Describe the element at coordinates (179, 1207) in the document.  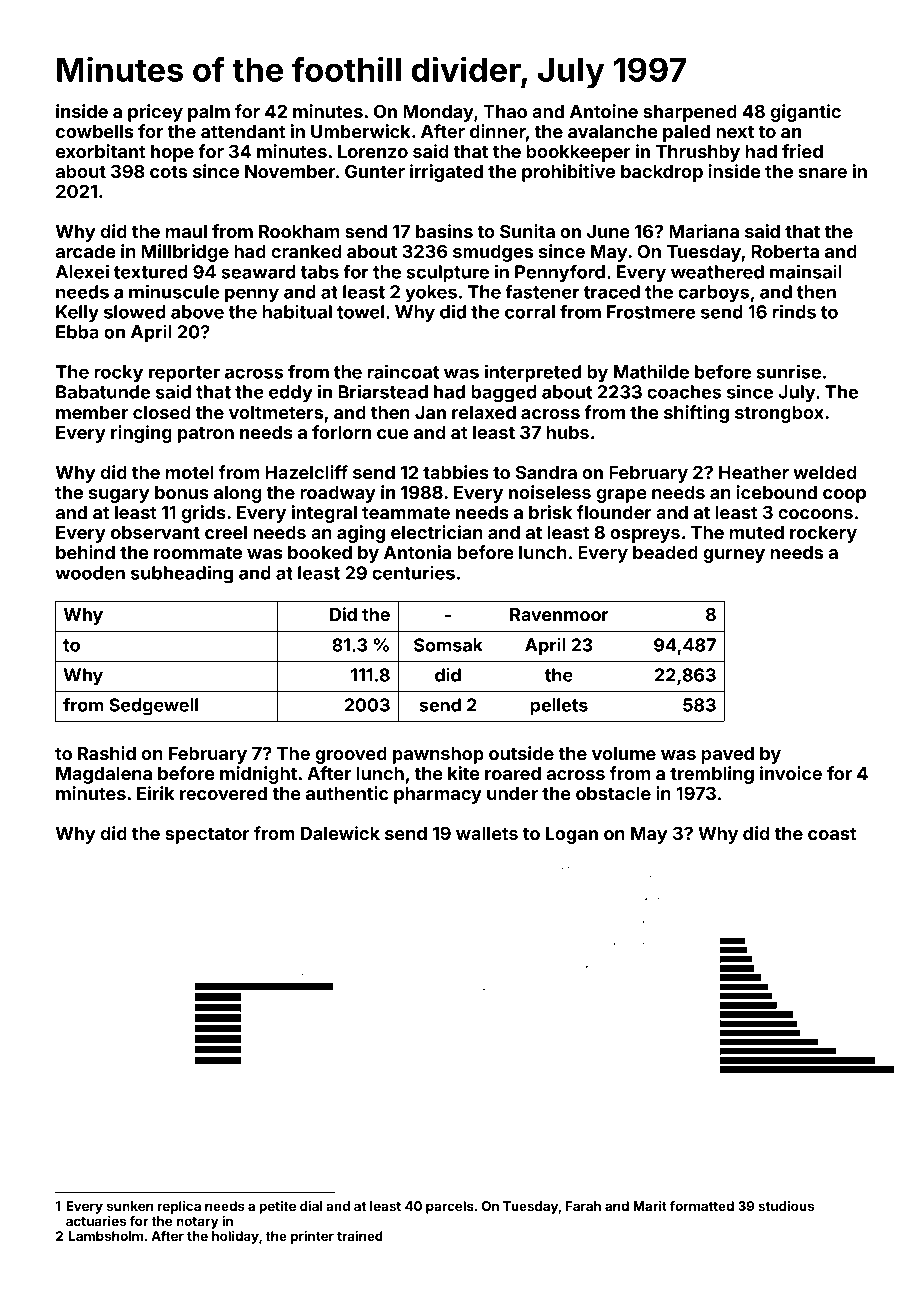
I see `replica` at that location.
